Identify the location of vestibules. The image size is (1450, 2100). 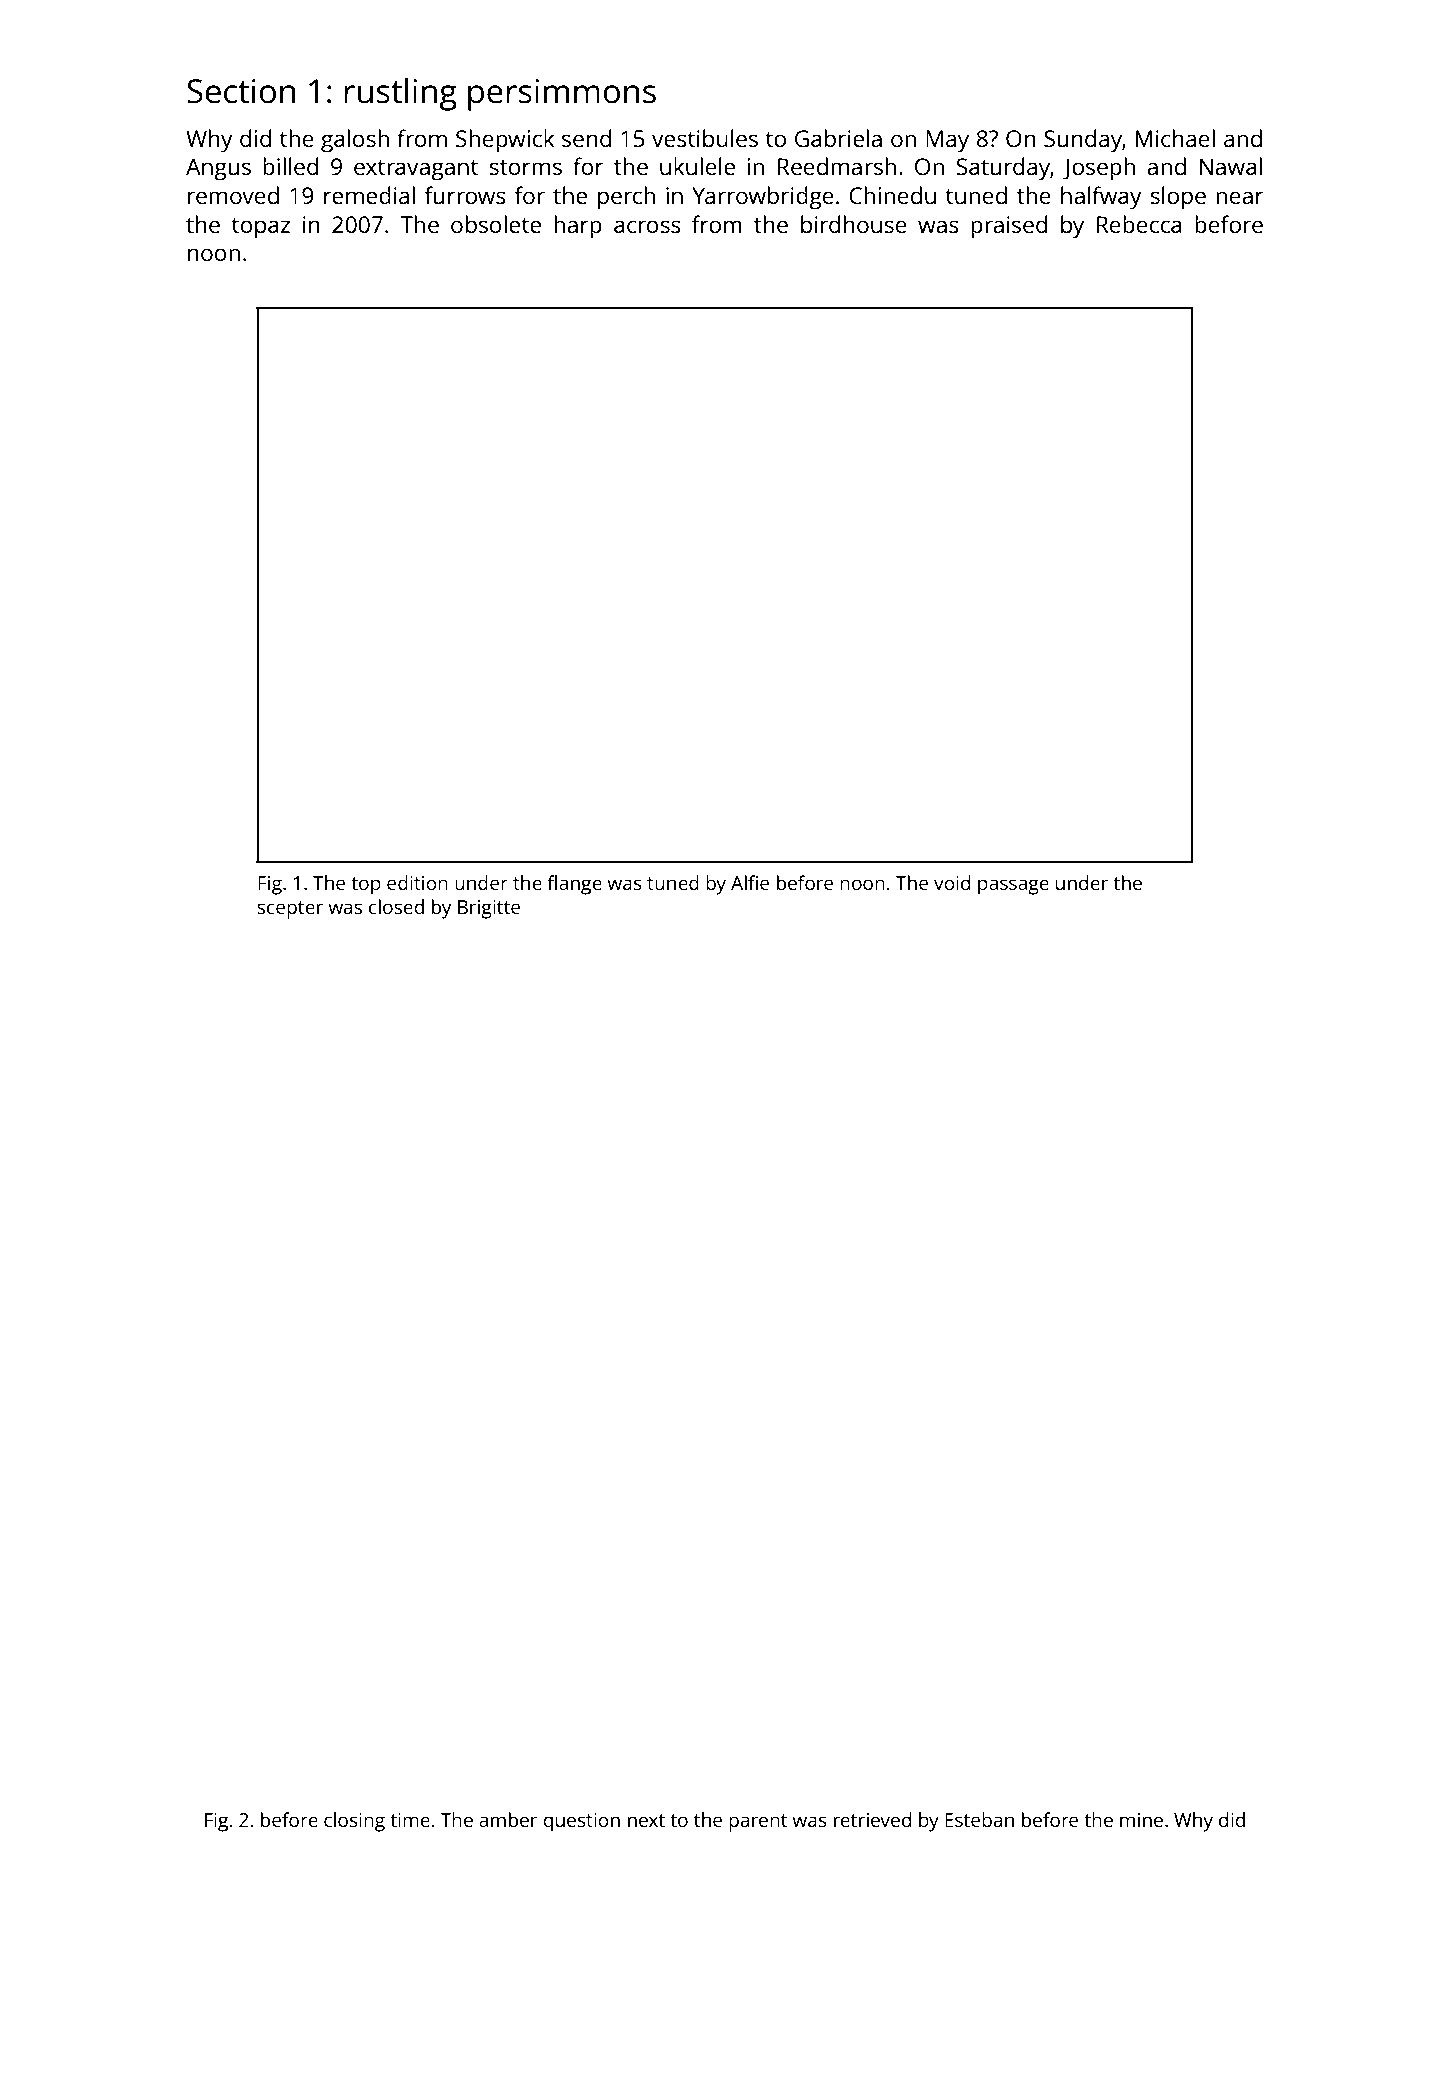
(705, 138).
